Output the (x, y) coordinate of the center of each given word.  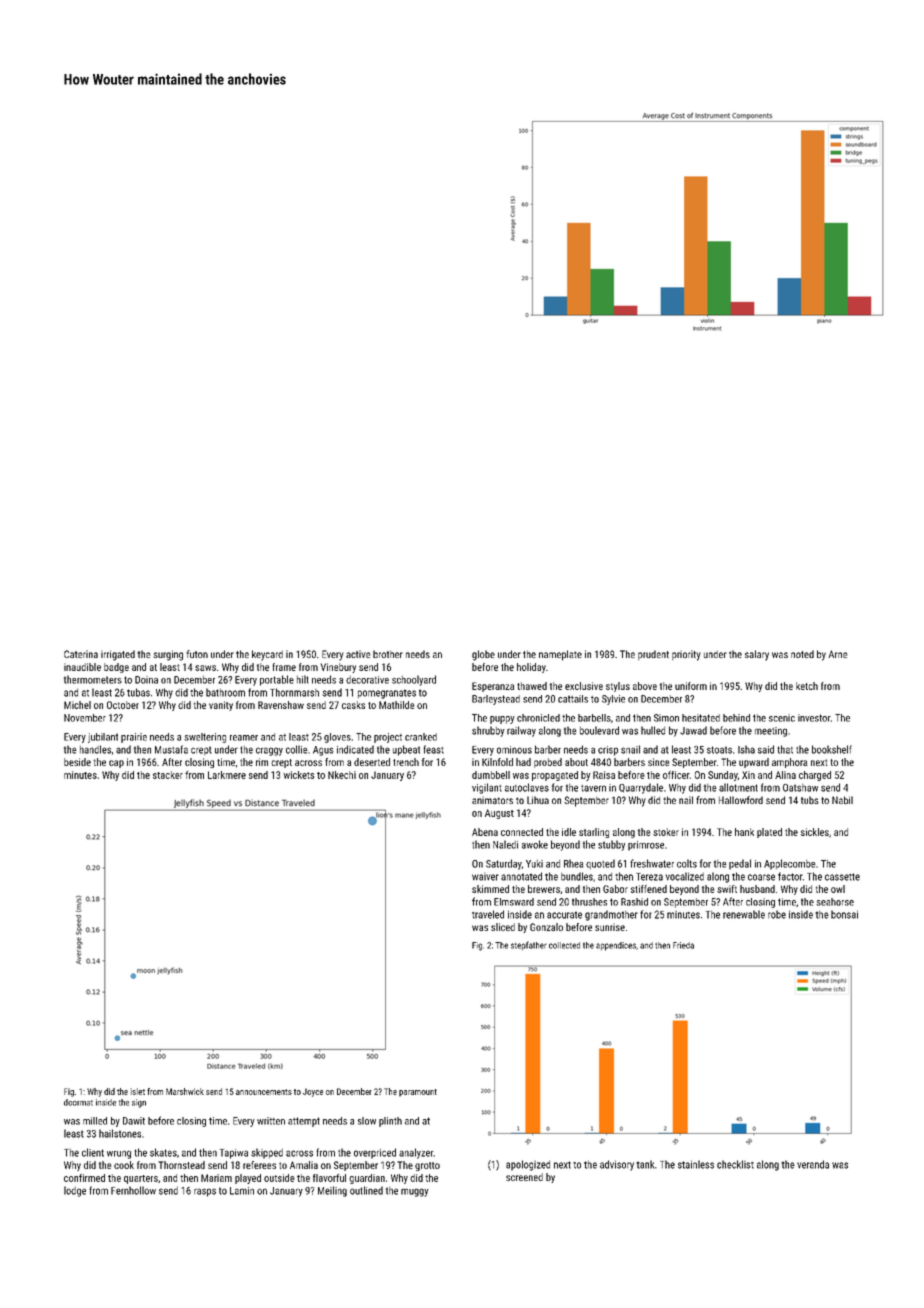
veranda (813, 1164)
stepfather (529, 945)
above (645, 686)
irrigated (118, 655)
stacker (168, 775)
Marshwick (185, 1091)
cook (124, 1165)
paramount (418, 1093)
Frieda (683, 945)
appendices (616, 946)
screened (524, 1177)
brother (388, 654)
